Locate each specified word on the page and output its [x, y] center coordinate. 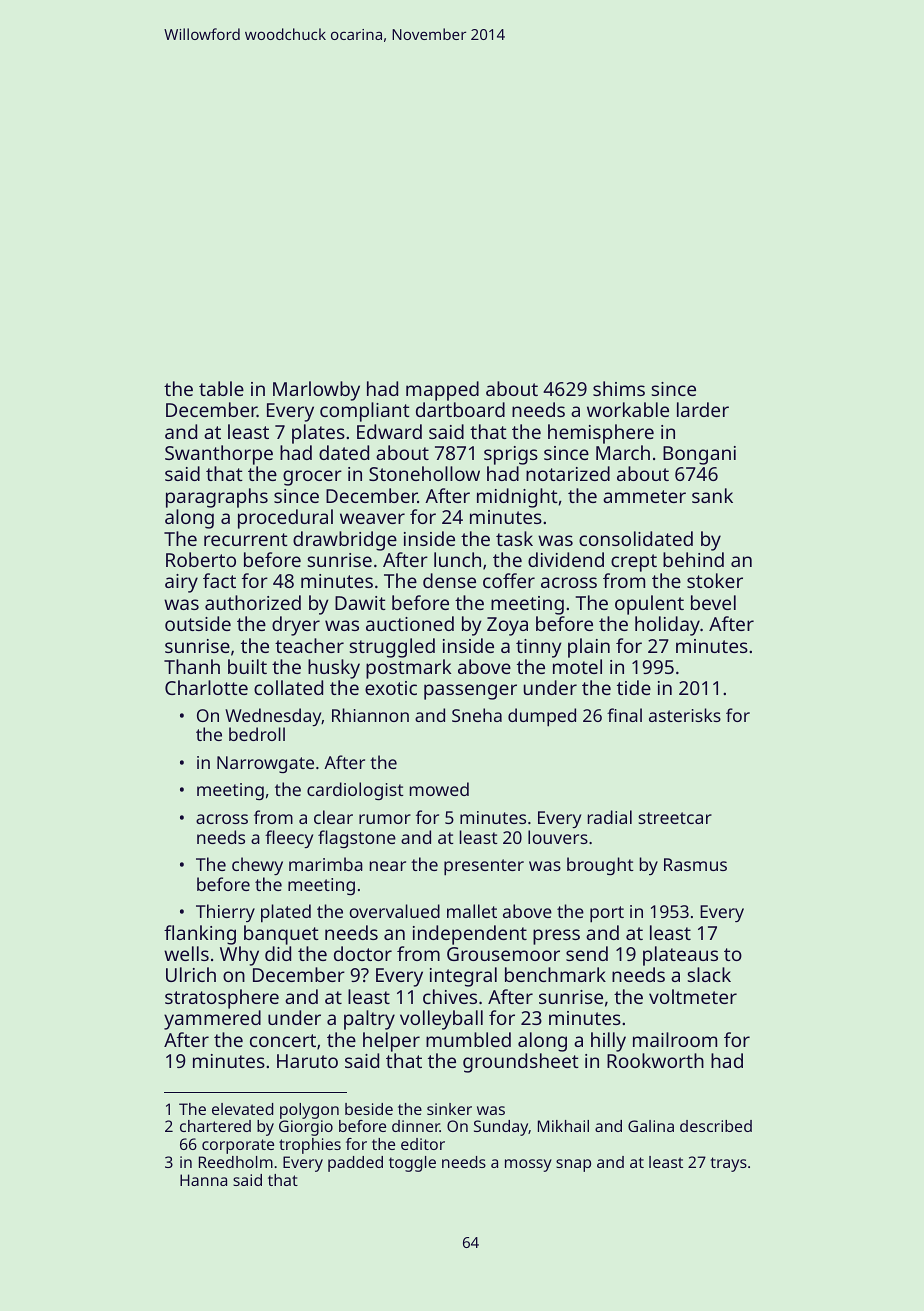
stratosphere [222, 999]
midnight [517, 498]
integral [463, 977]
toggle [412, 1164]
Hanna [203, 1180]
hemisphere [601, 434]
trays [728, 1164]
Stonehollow [424, 473]
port [607, 914]
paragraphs [217, 498]
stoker [715, 580]
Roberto [201, 559]
